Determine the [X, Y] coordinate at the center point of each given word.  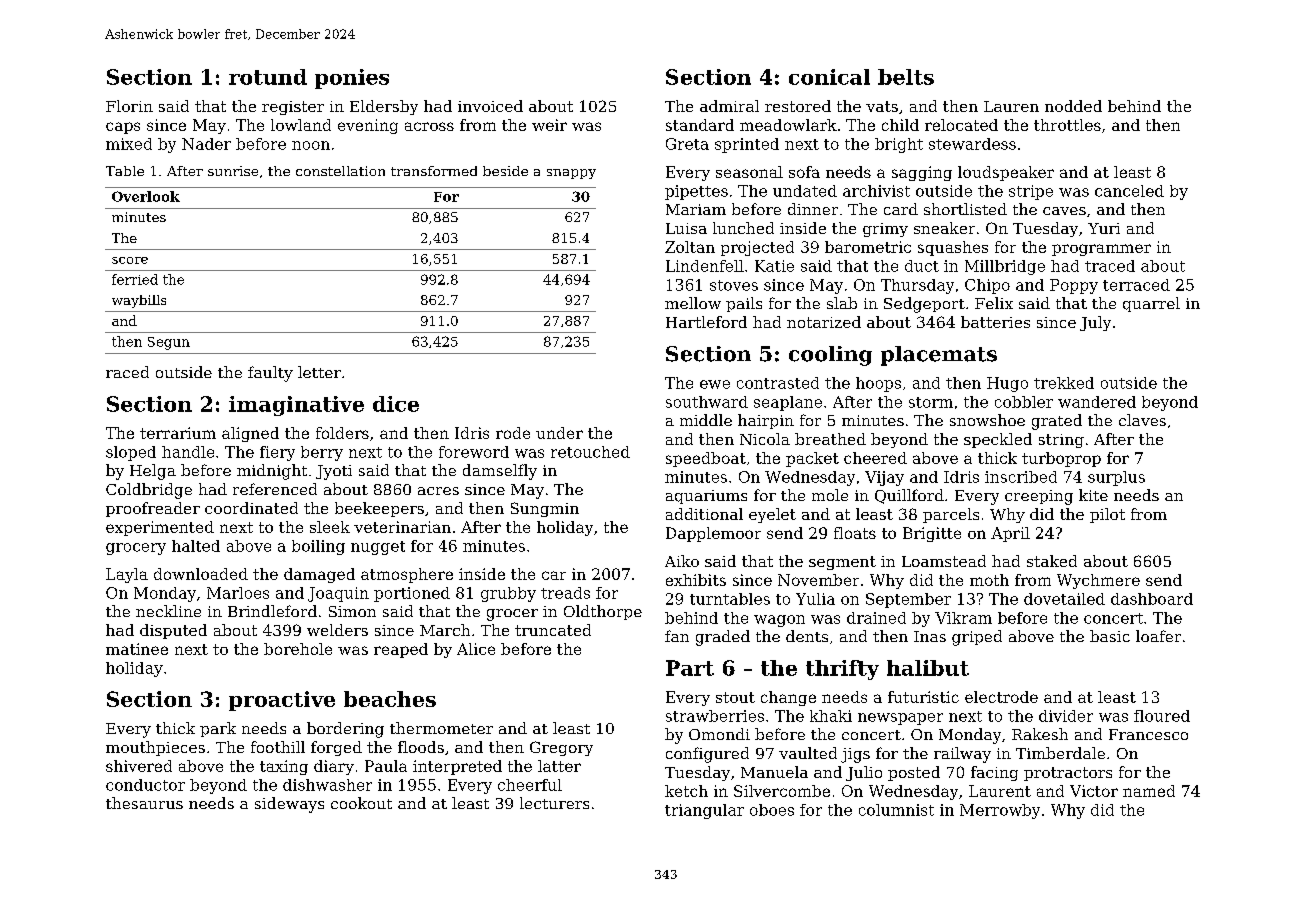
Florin [129, 106]
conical [829, 77]
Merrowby [1000, 811]
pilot [1107, 515]
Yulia [815, 599]
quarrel [1151, 304]
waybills [139, 301]
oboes [772, 810]
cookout [361, 803]
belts [906, 77]
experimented [160, 528]
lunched [743, 228]
